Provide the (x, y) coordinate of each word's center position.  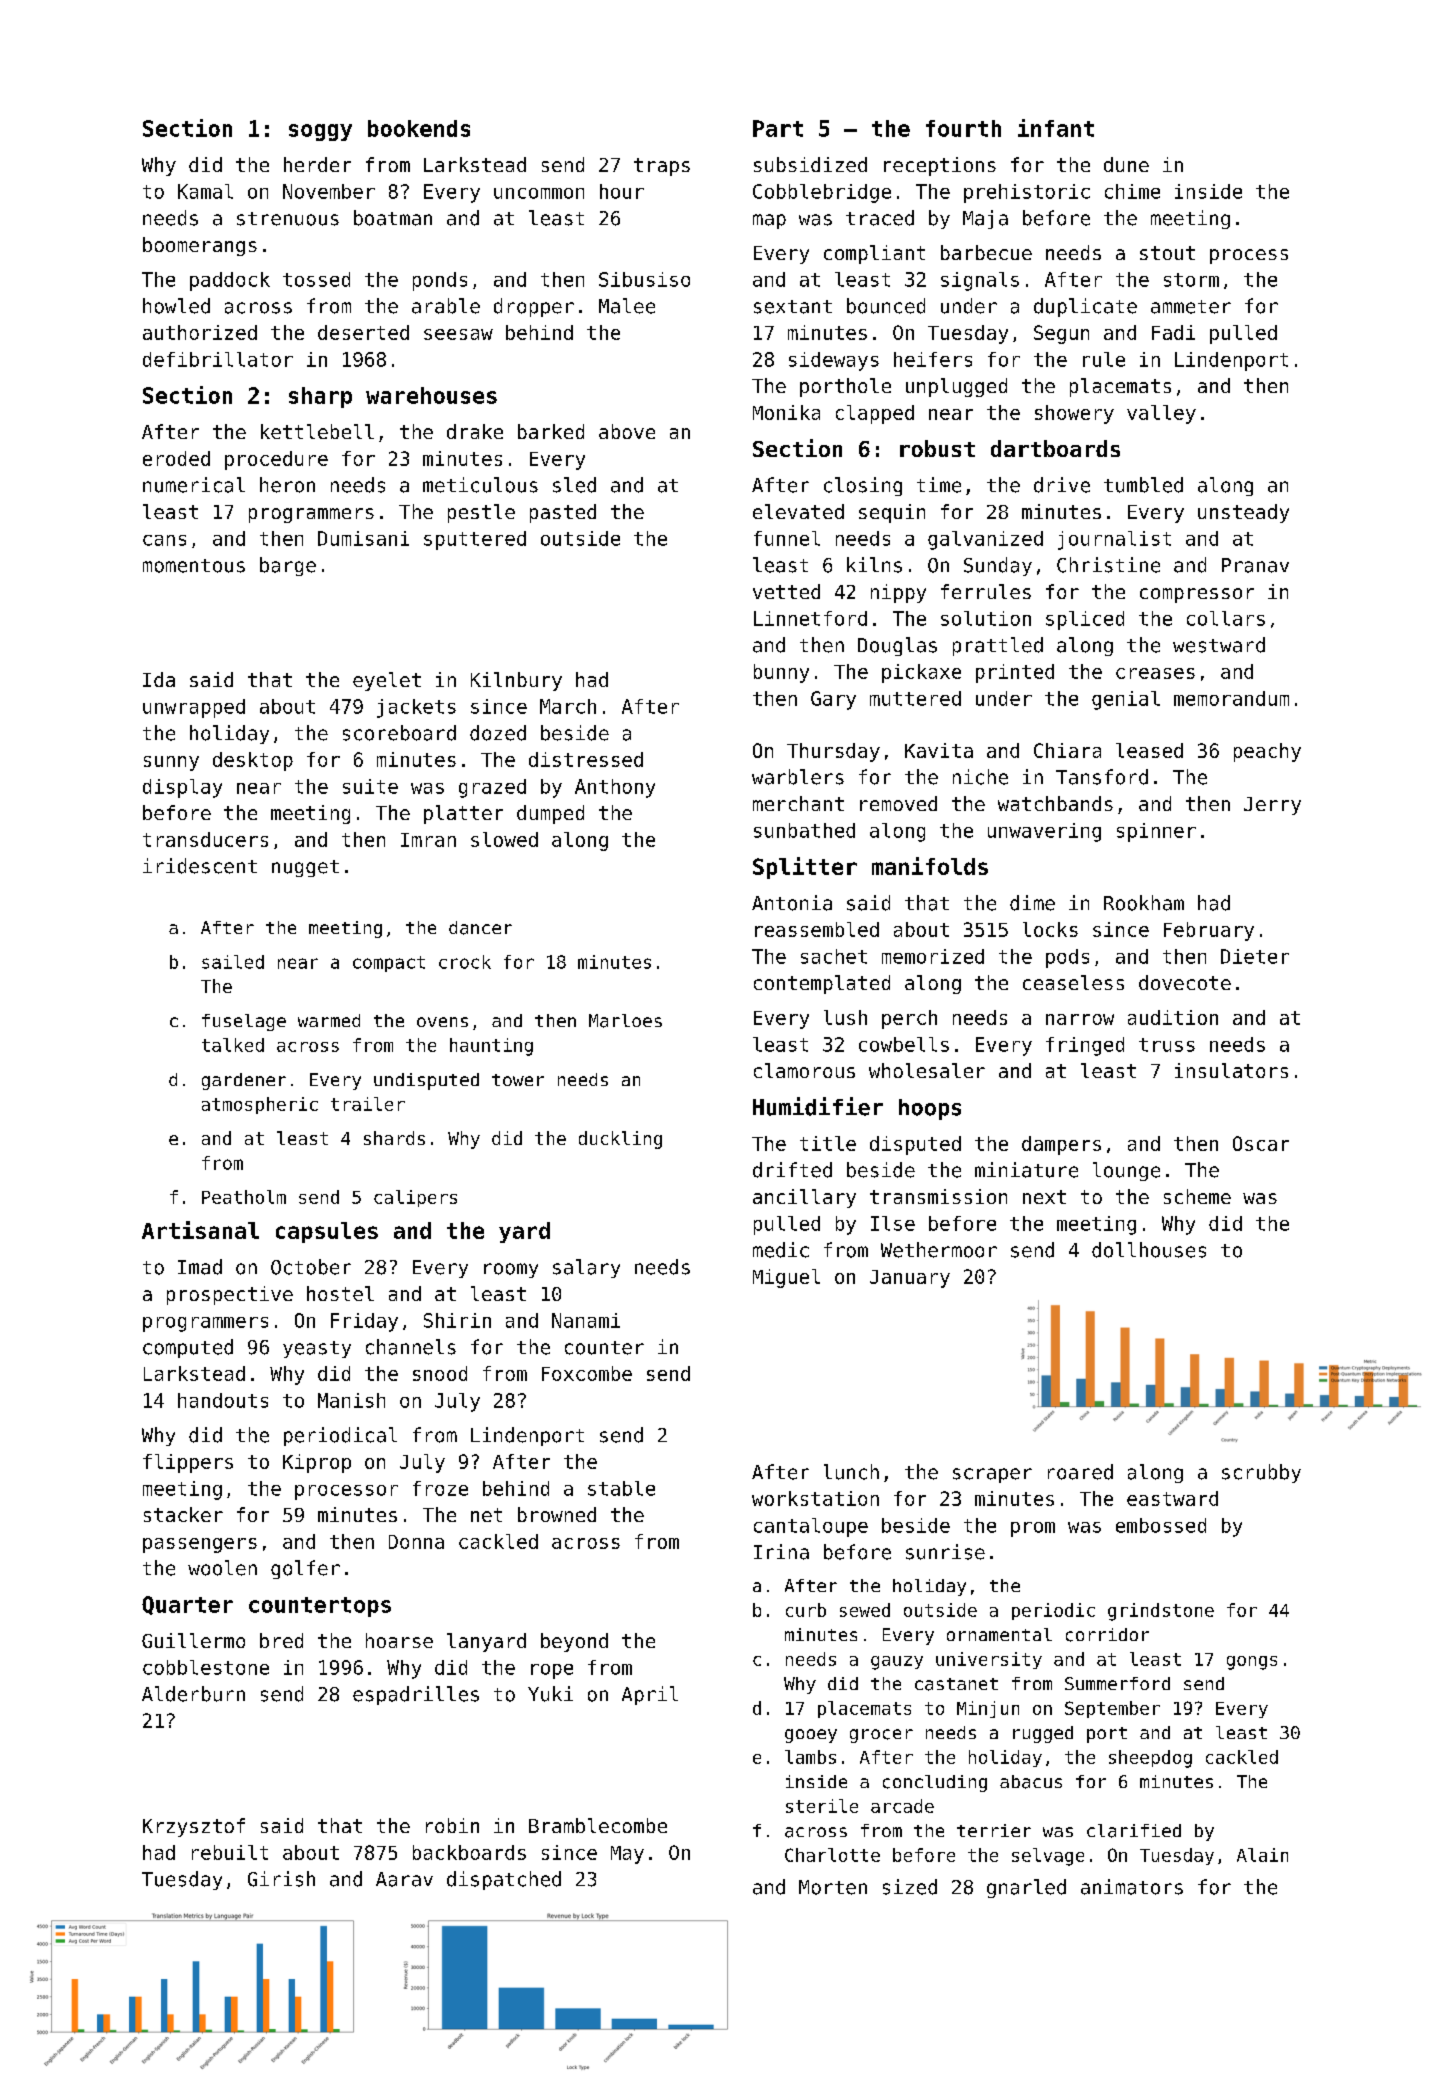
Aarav (404, 1879)
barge (288, 566)
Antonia (792, 903)
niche (980, 777)
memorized (933, 956)
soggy (320, 132)
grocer (881, 1736)
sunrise (945, 1552)
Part (778, 128)
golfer (305, 1569)
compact (389, 964)
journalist (1114, 540)
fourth (963, 128)
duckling (620, 1140)
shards (394, 1138)
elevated (798, 511)
